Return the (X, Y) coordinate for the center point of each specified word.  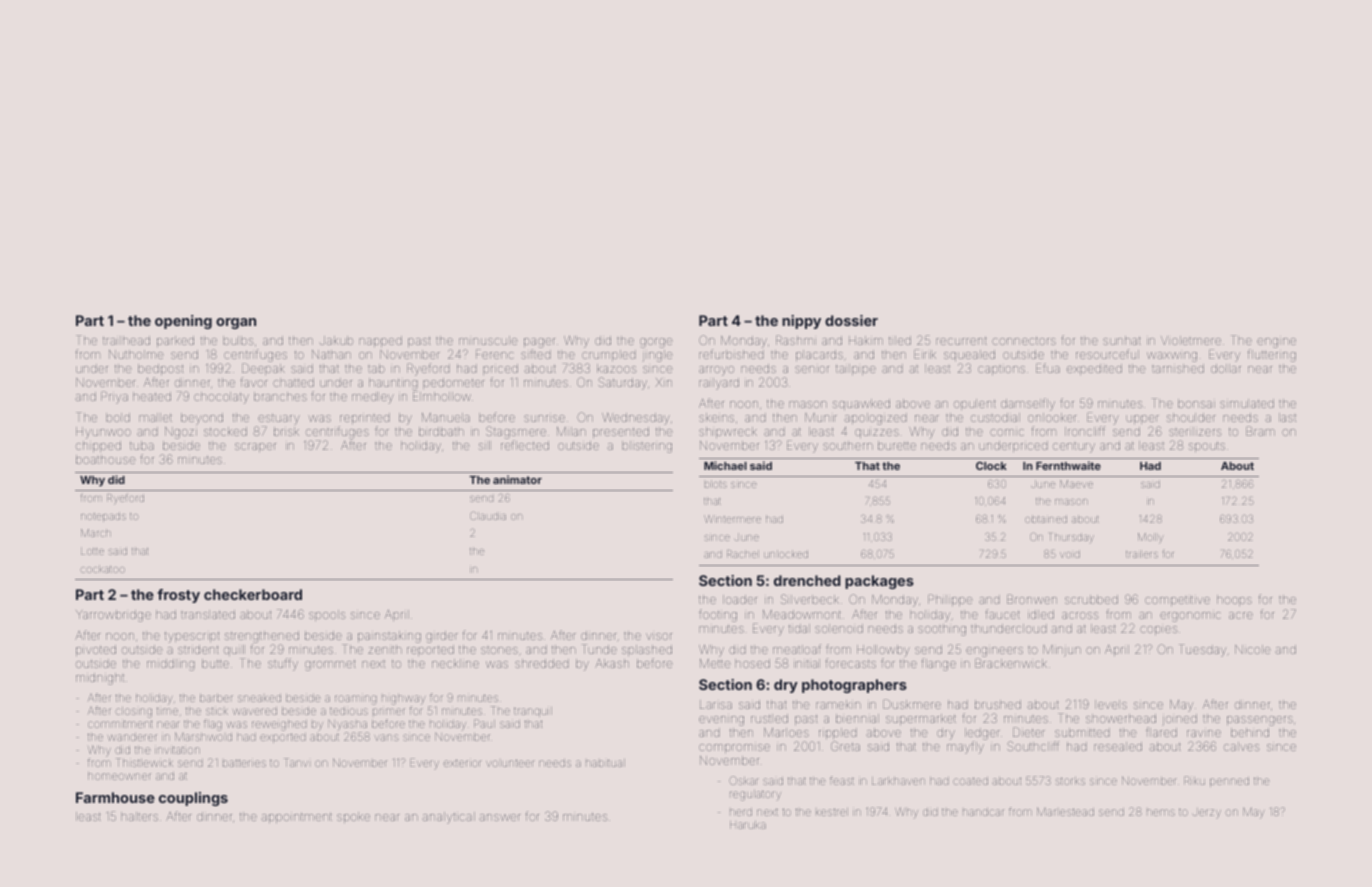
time (167, 711)
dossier (851, 320)
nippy (801, 322)
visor (659, 636)
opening (183, 322)
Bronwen (1032, 599)
